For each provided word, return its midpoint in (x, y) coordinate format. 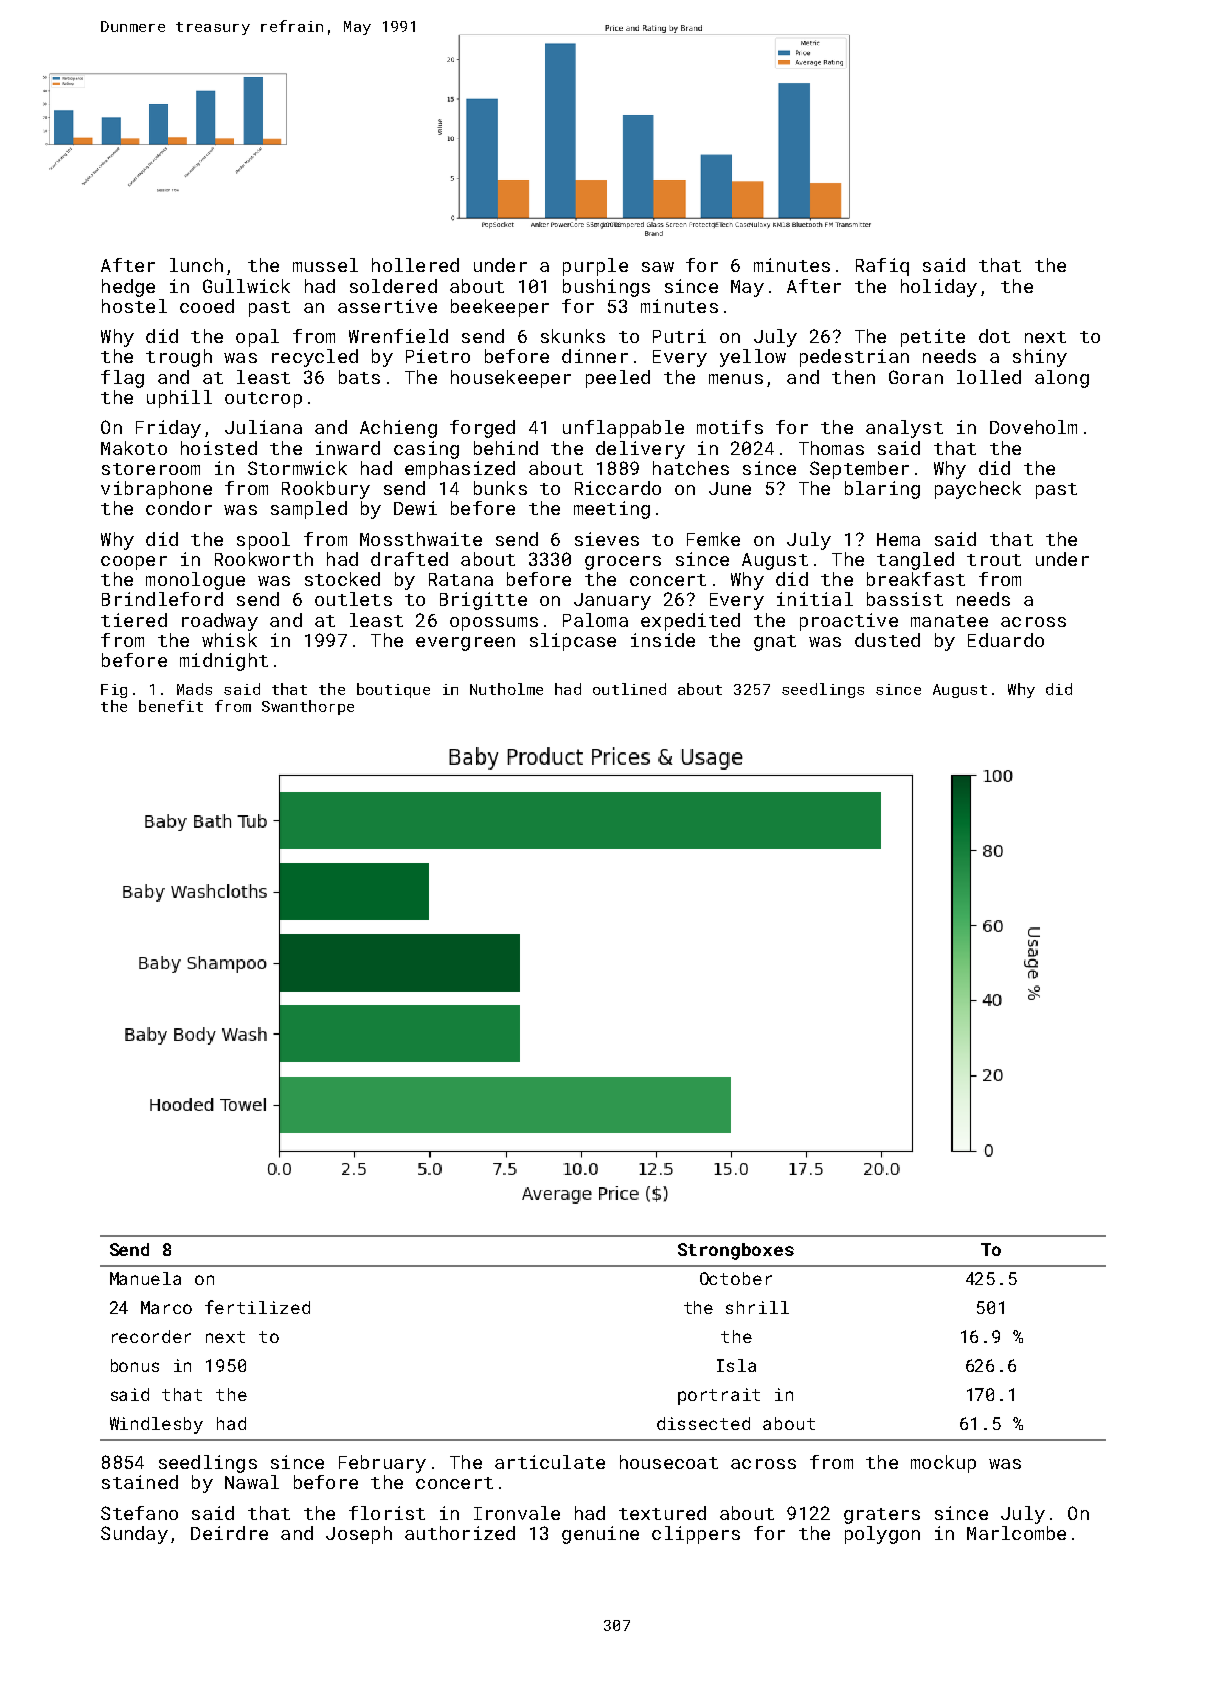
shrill (757, 1307)
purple (595, 267)
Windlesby (156, 1425)
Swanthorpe (308, 707)
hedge (128, 288)
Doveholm (1033, 427)
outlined (629, 689)
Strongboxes (736, 1251)
